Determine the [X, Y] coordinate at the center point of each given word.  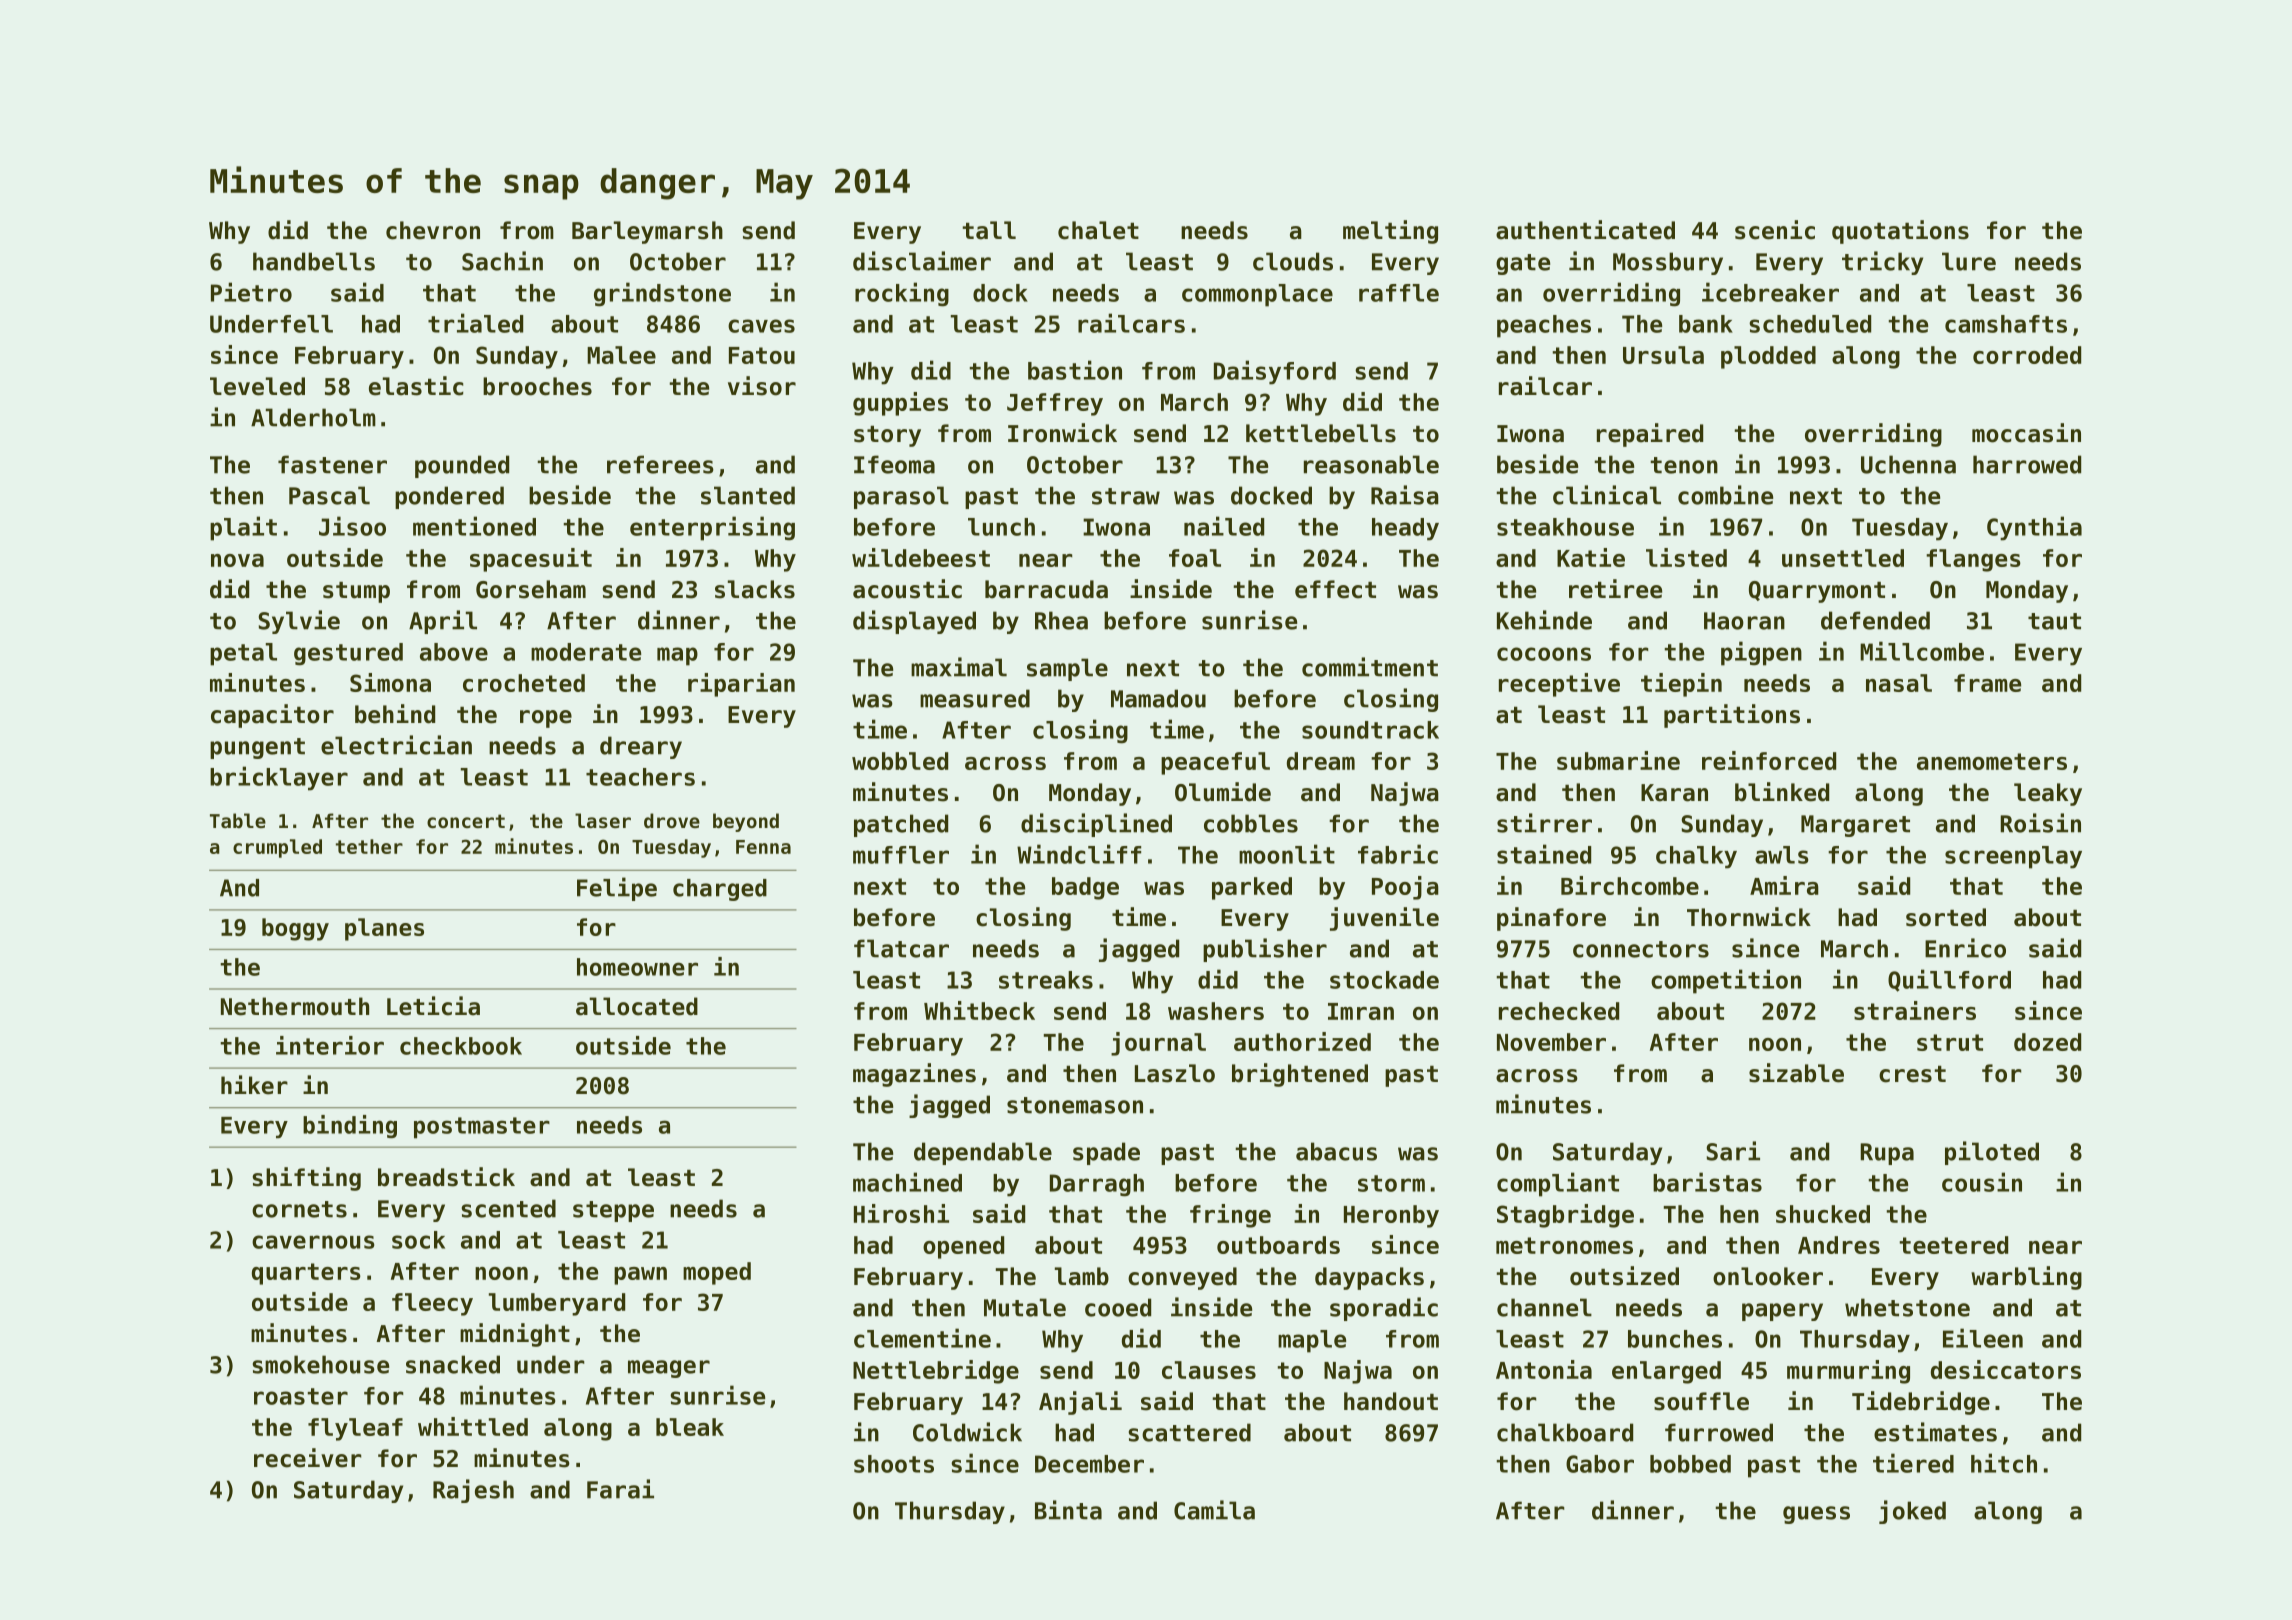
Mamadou [1158, 698]
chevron [433, 230]
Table [238, 820]
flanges [1973, 560]
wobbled [900, 761]
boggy [295, 929]
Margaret [1855, 826]
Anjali [1080, 1403]
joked [1912, 1512]
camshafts [2006, 324]
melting [1390, 232]
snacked [453, 1364]
